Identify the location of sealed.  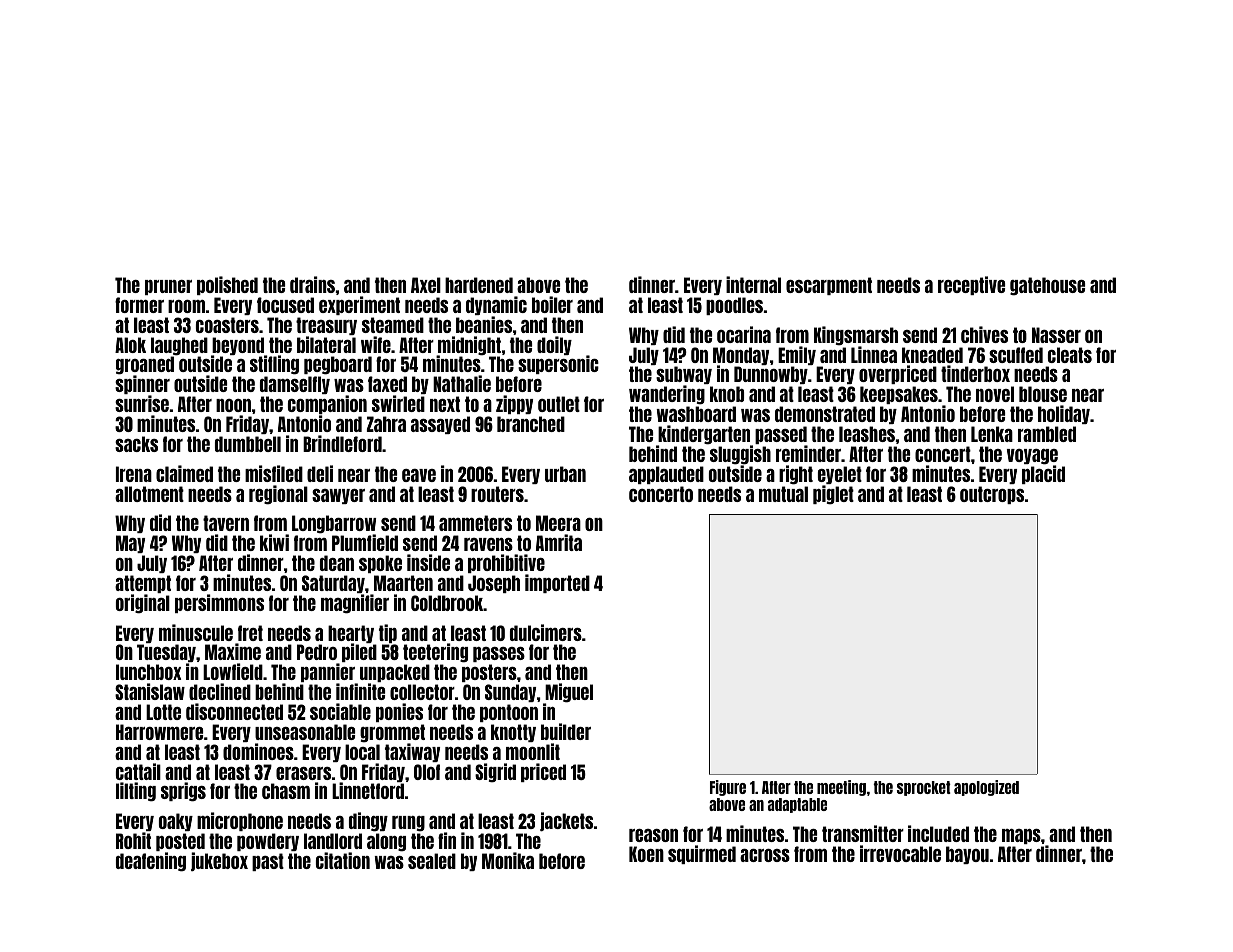
(432, 861).
